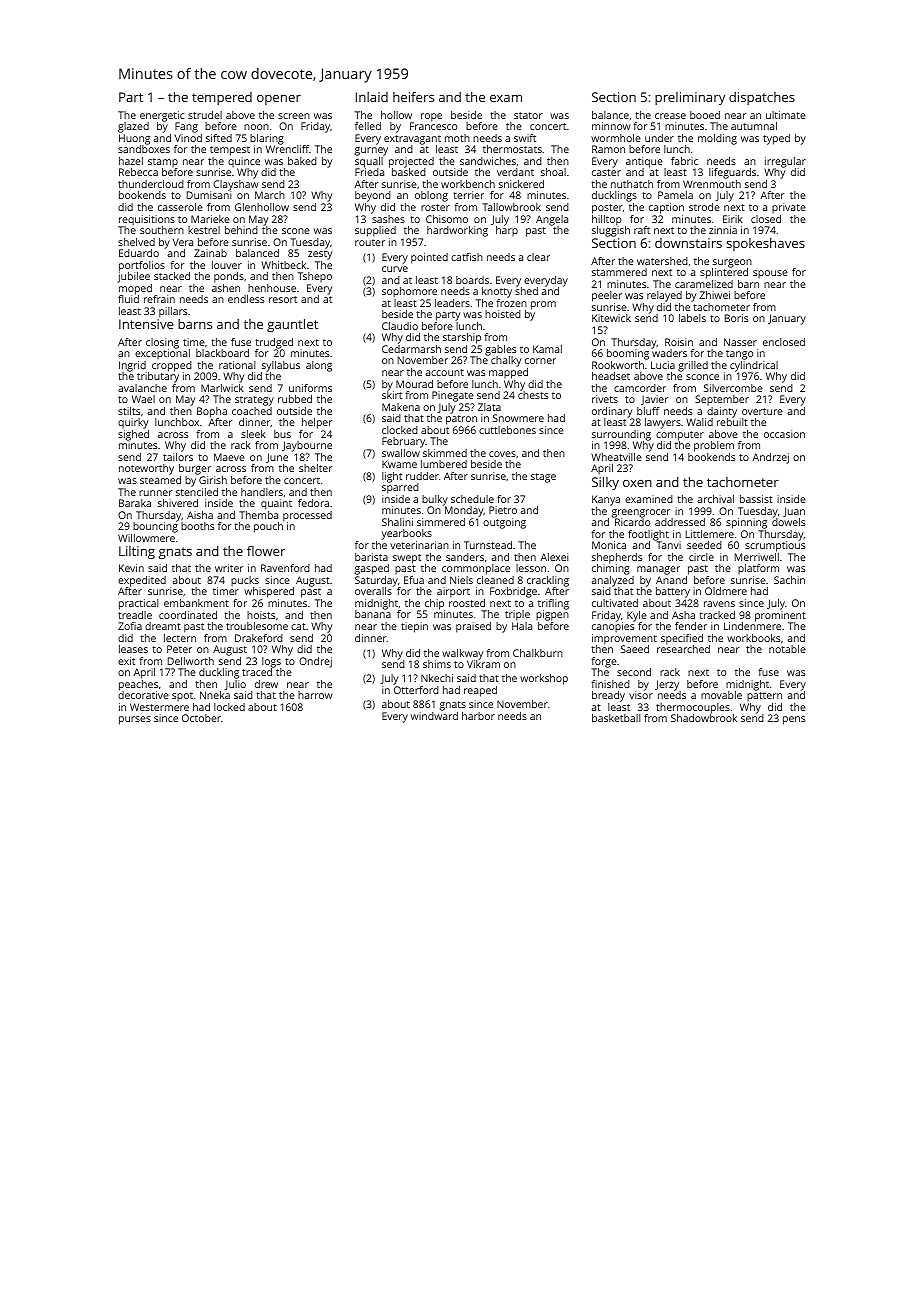  I want to click on Lilting, so click(137, 552).
